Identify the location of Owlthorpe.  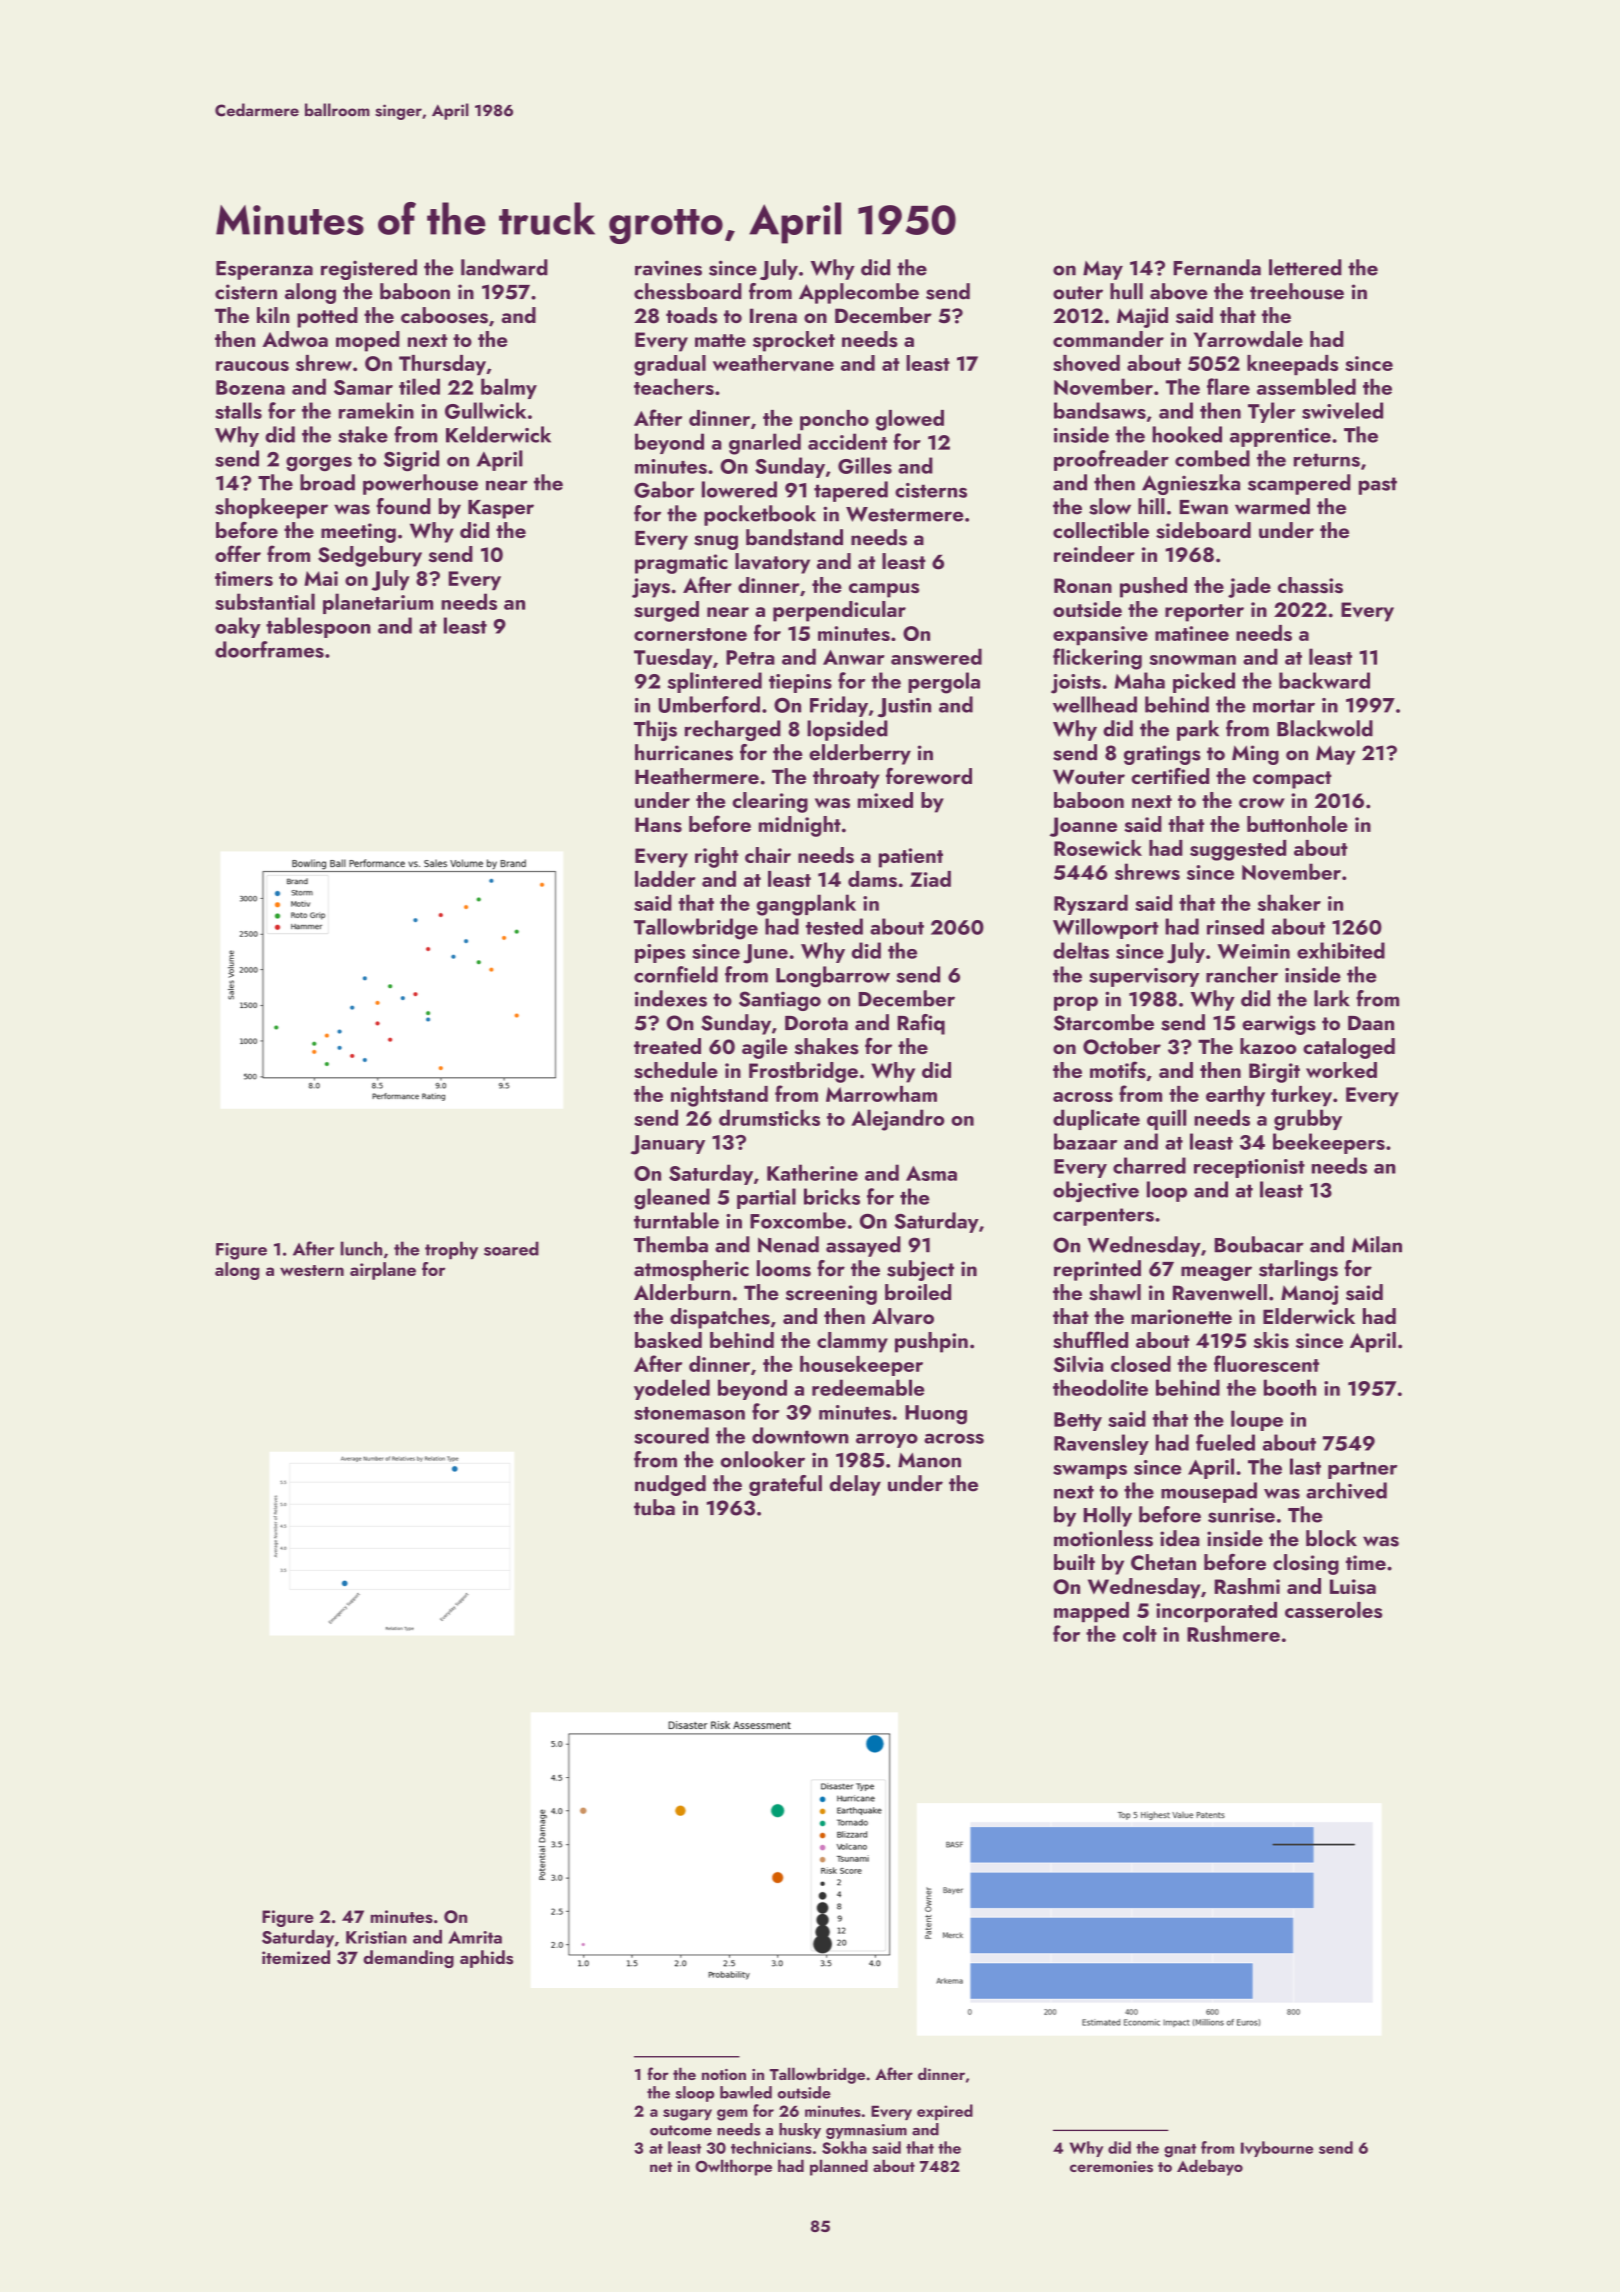
(733, 2167).
